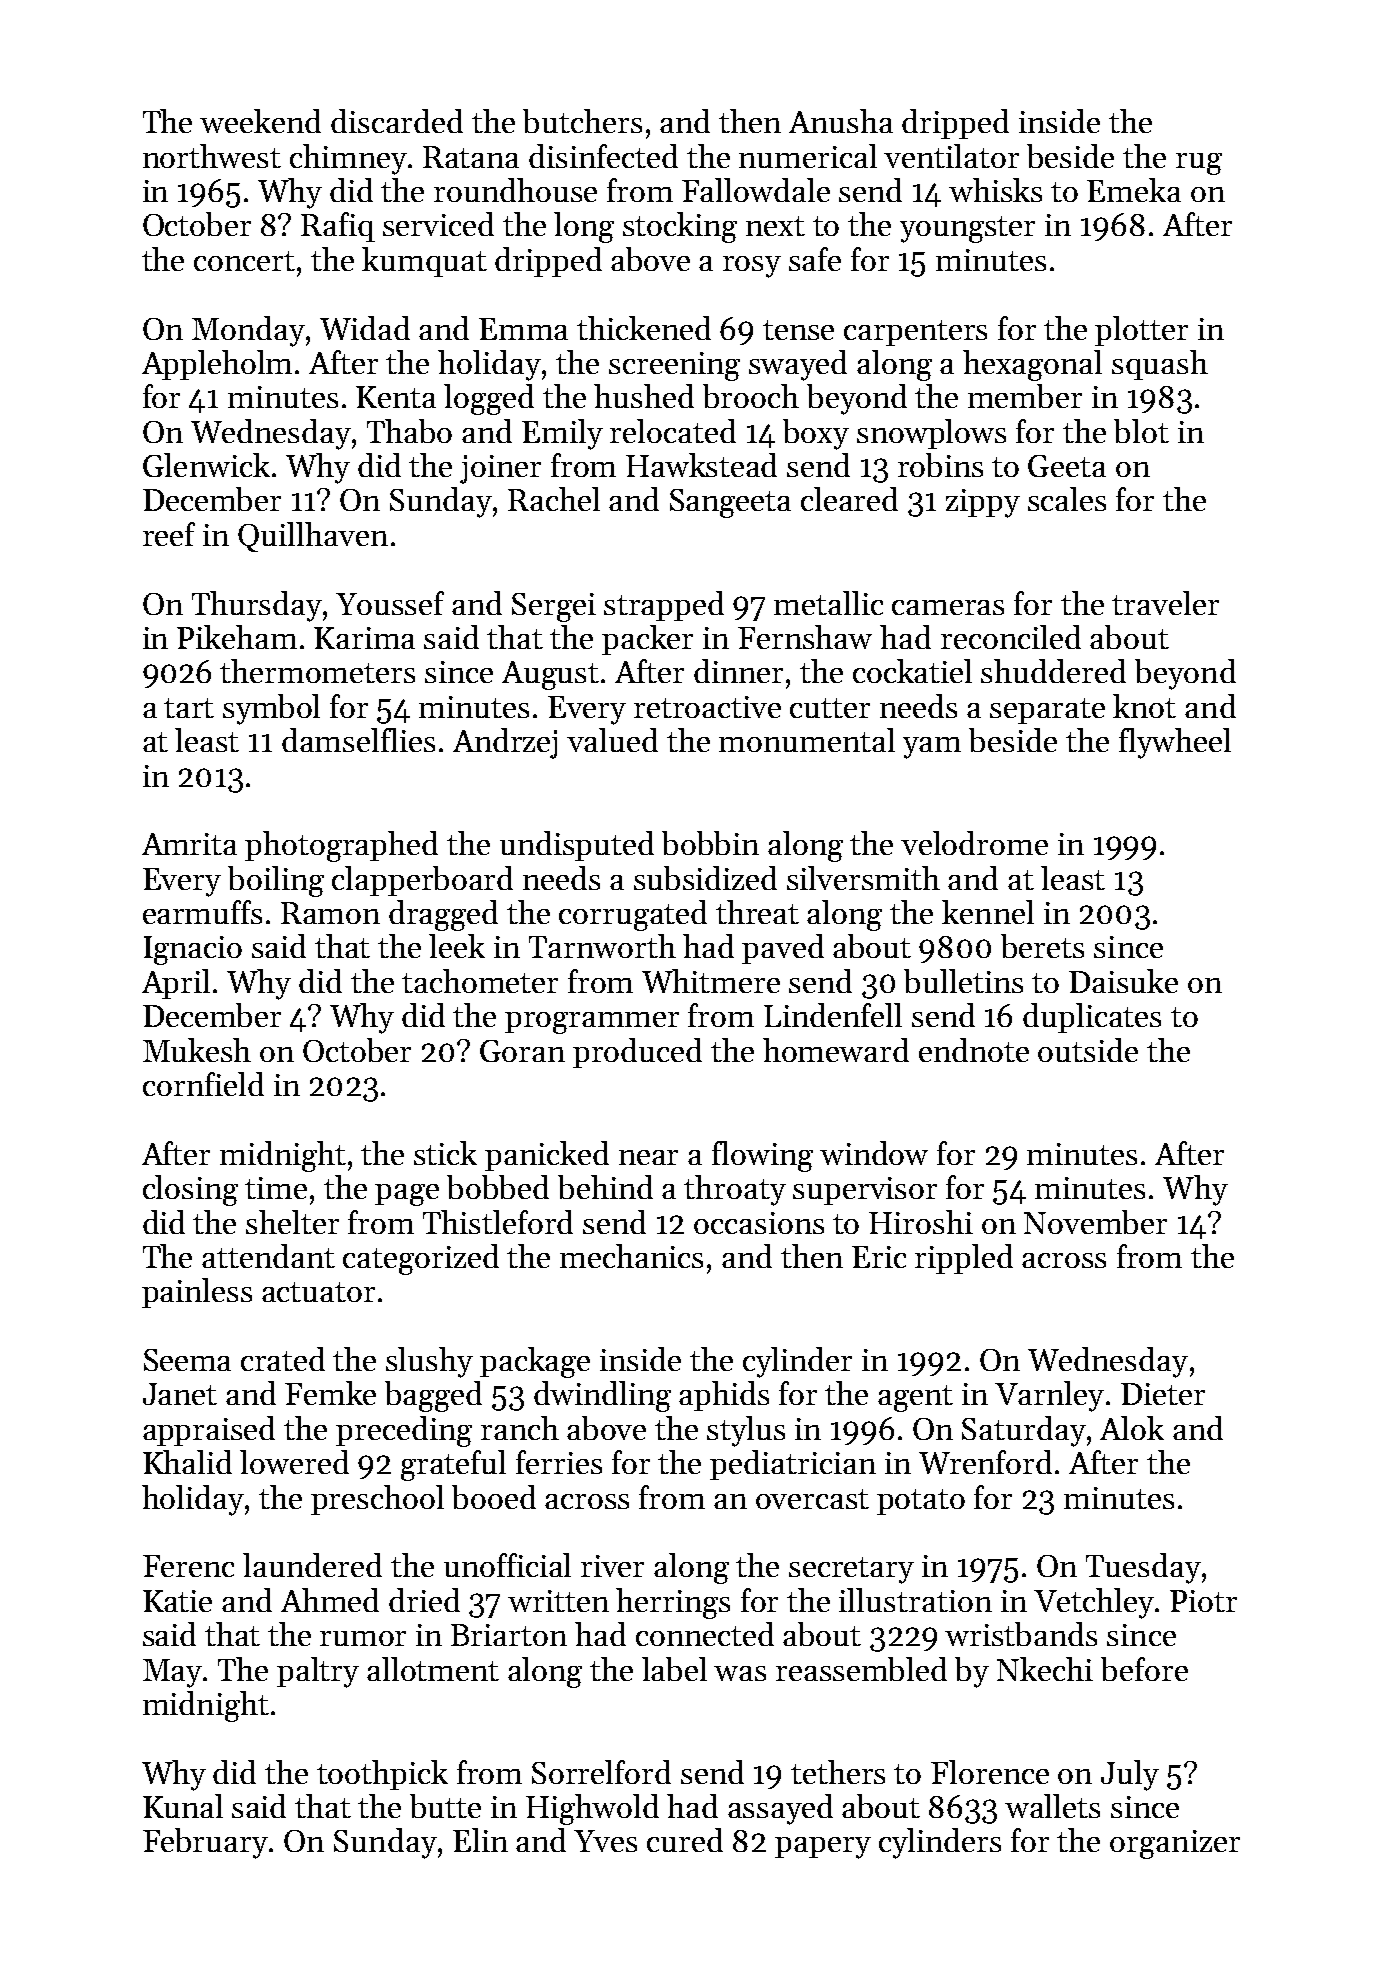 The width and height of the screenshot is (1386, 1969). I want to click on paltry, so click(318, 1672).
